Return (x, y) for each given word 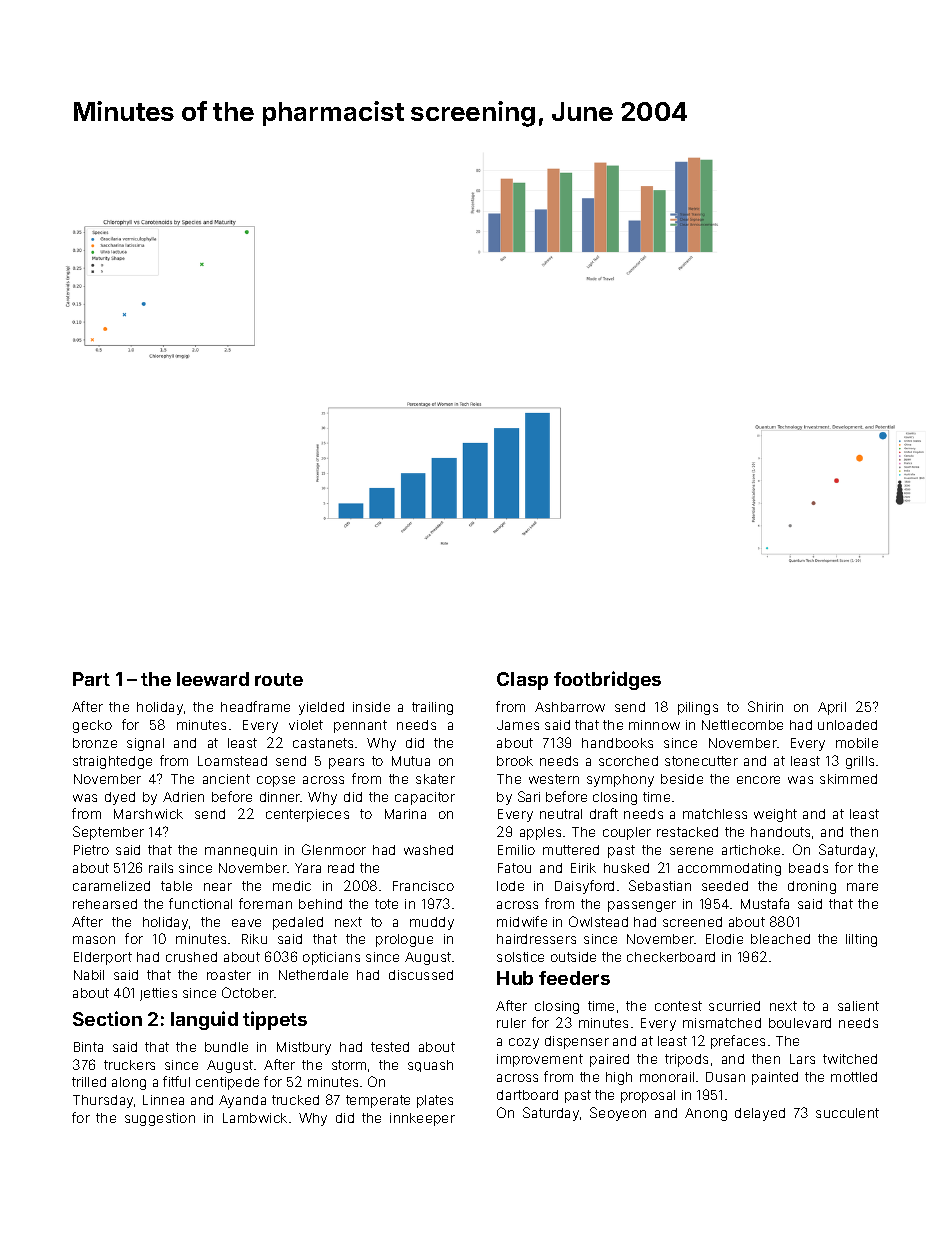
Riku (254, 939)
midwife (522, 921)
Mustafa (765, 903)
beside (682, 779)
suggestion (160, 1119)
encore (758, 780)
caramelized (111, 886)
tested (390, 1047)
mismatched (722, 1023)
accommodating (729, 869)
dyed (120, 798)
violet (306, 725)
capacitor (425, 798)
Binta (88, 1047)
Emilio (516, 850)
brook (515, 761)
